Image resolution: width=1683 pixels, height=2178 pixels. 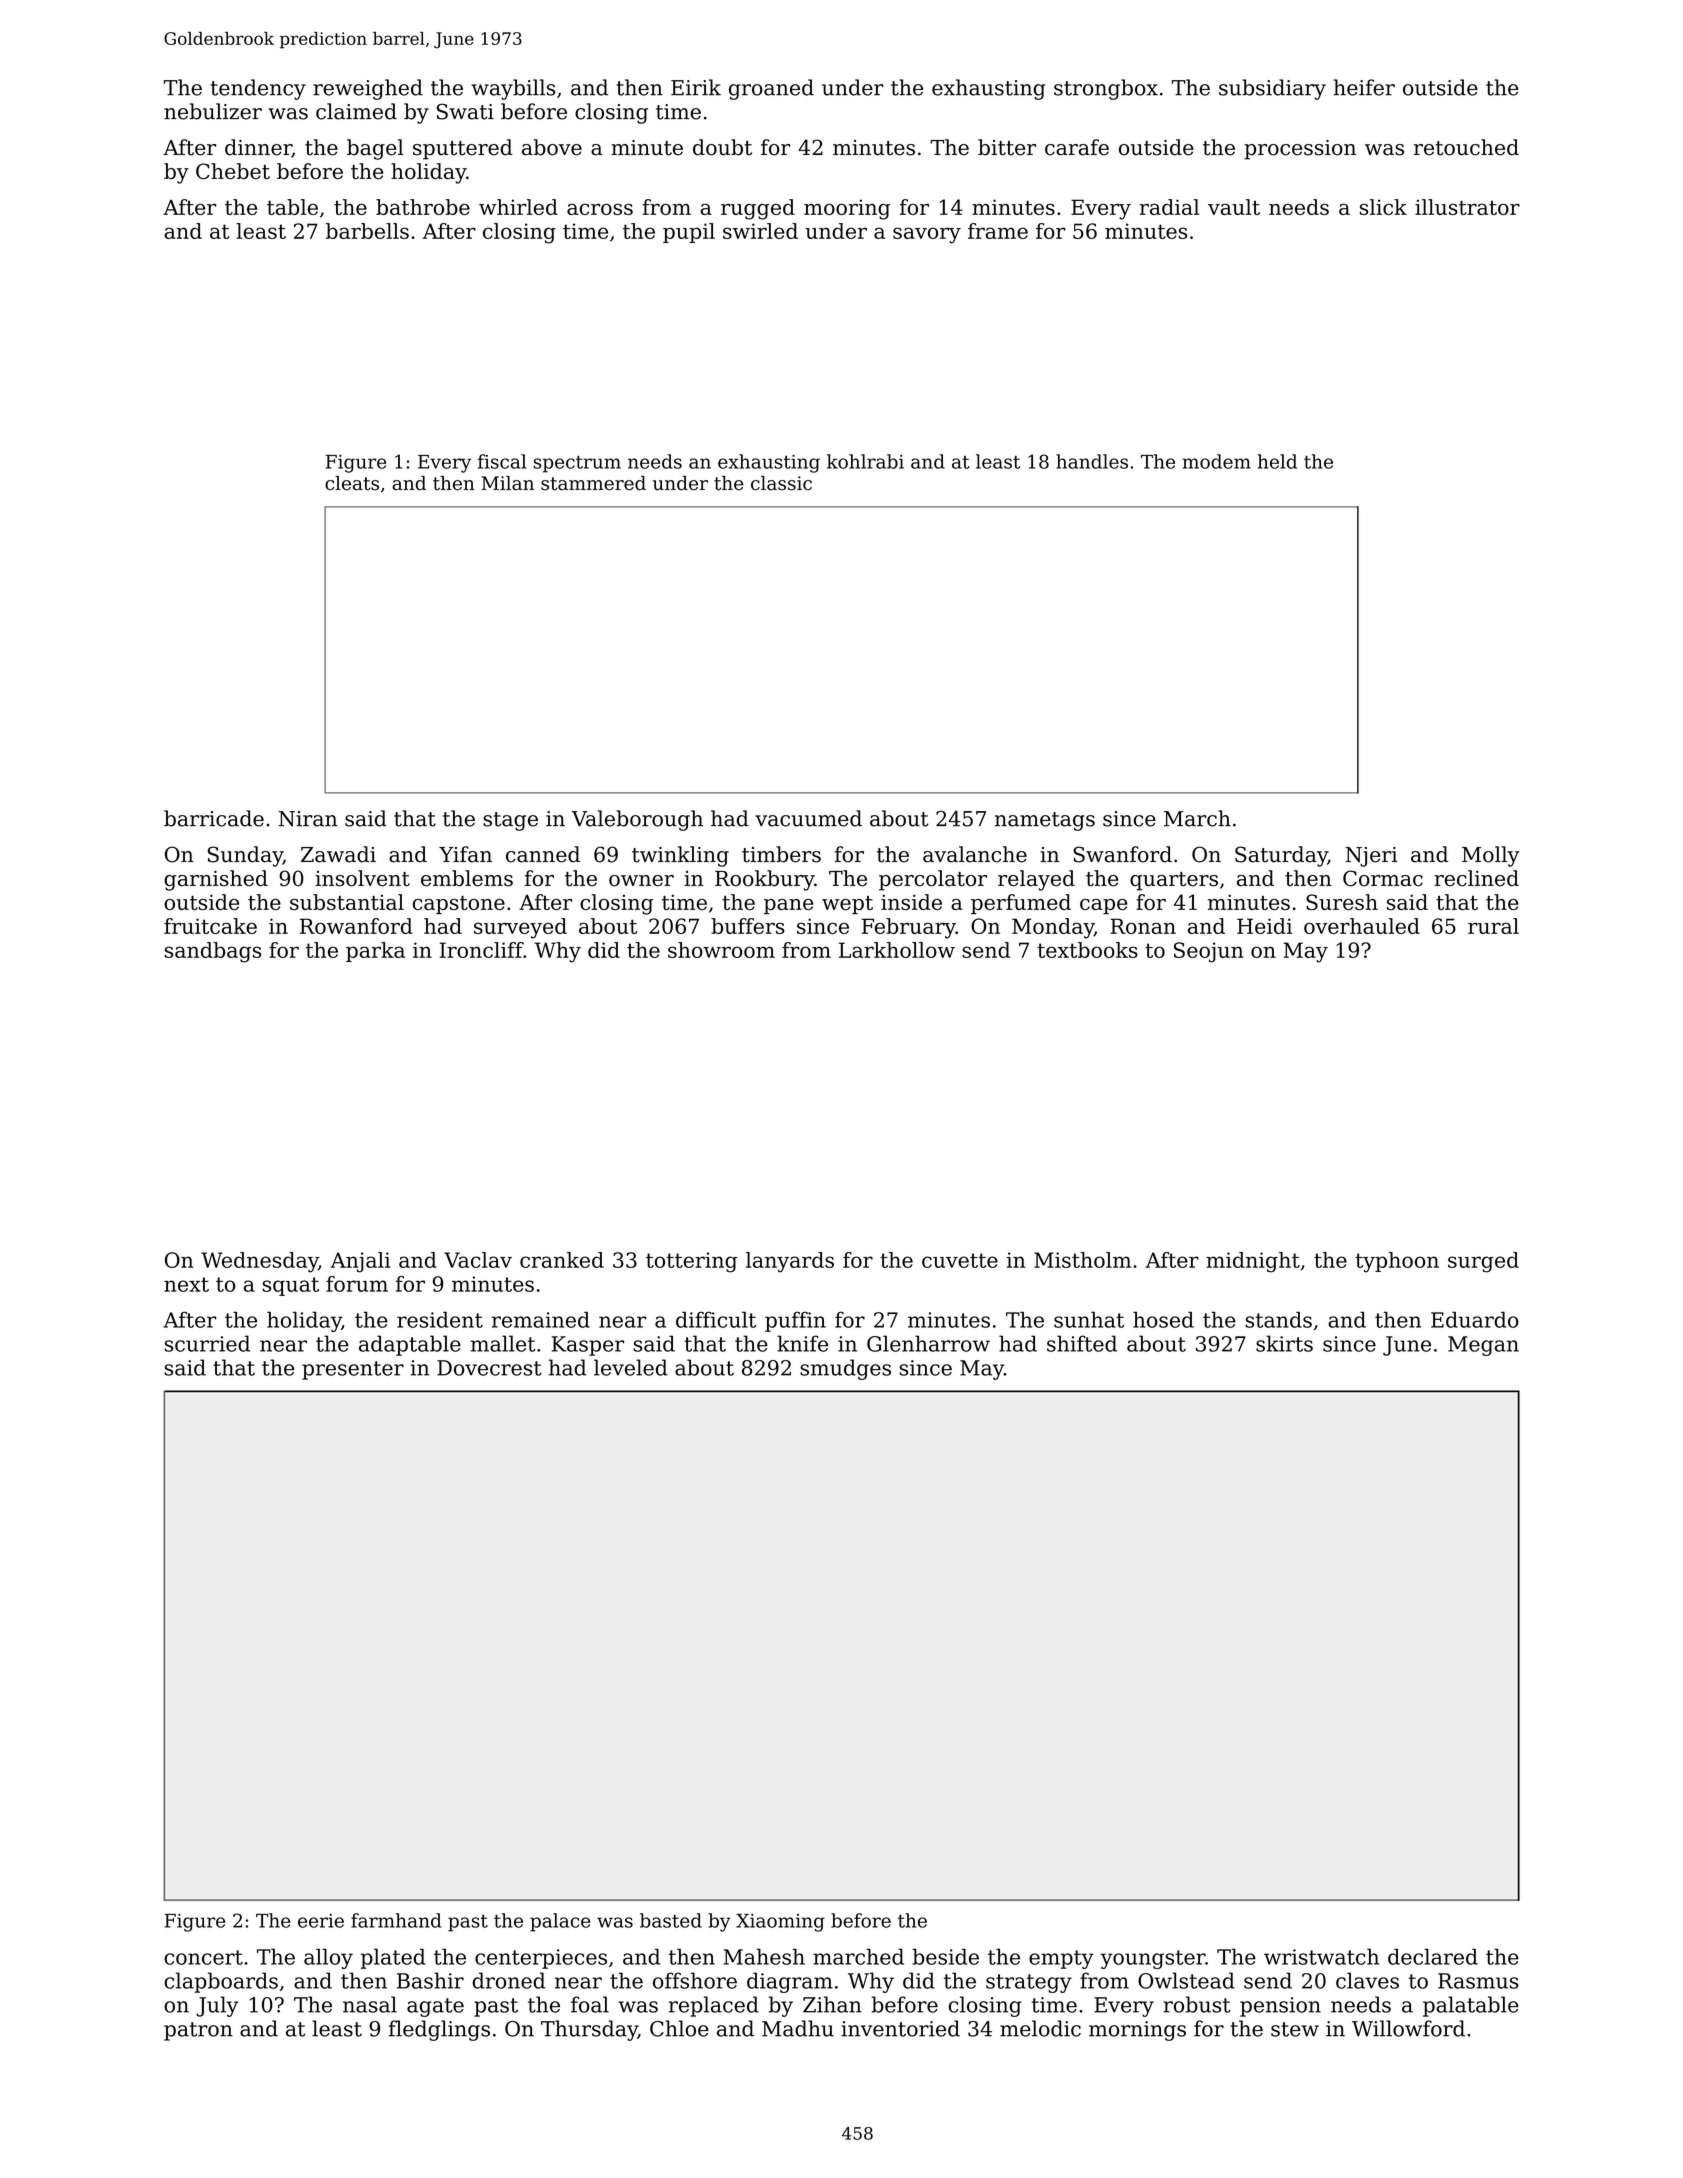 I want to click on Glenharrow, so click(x=928, y=1343).
